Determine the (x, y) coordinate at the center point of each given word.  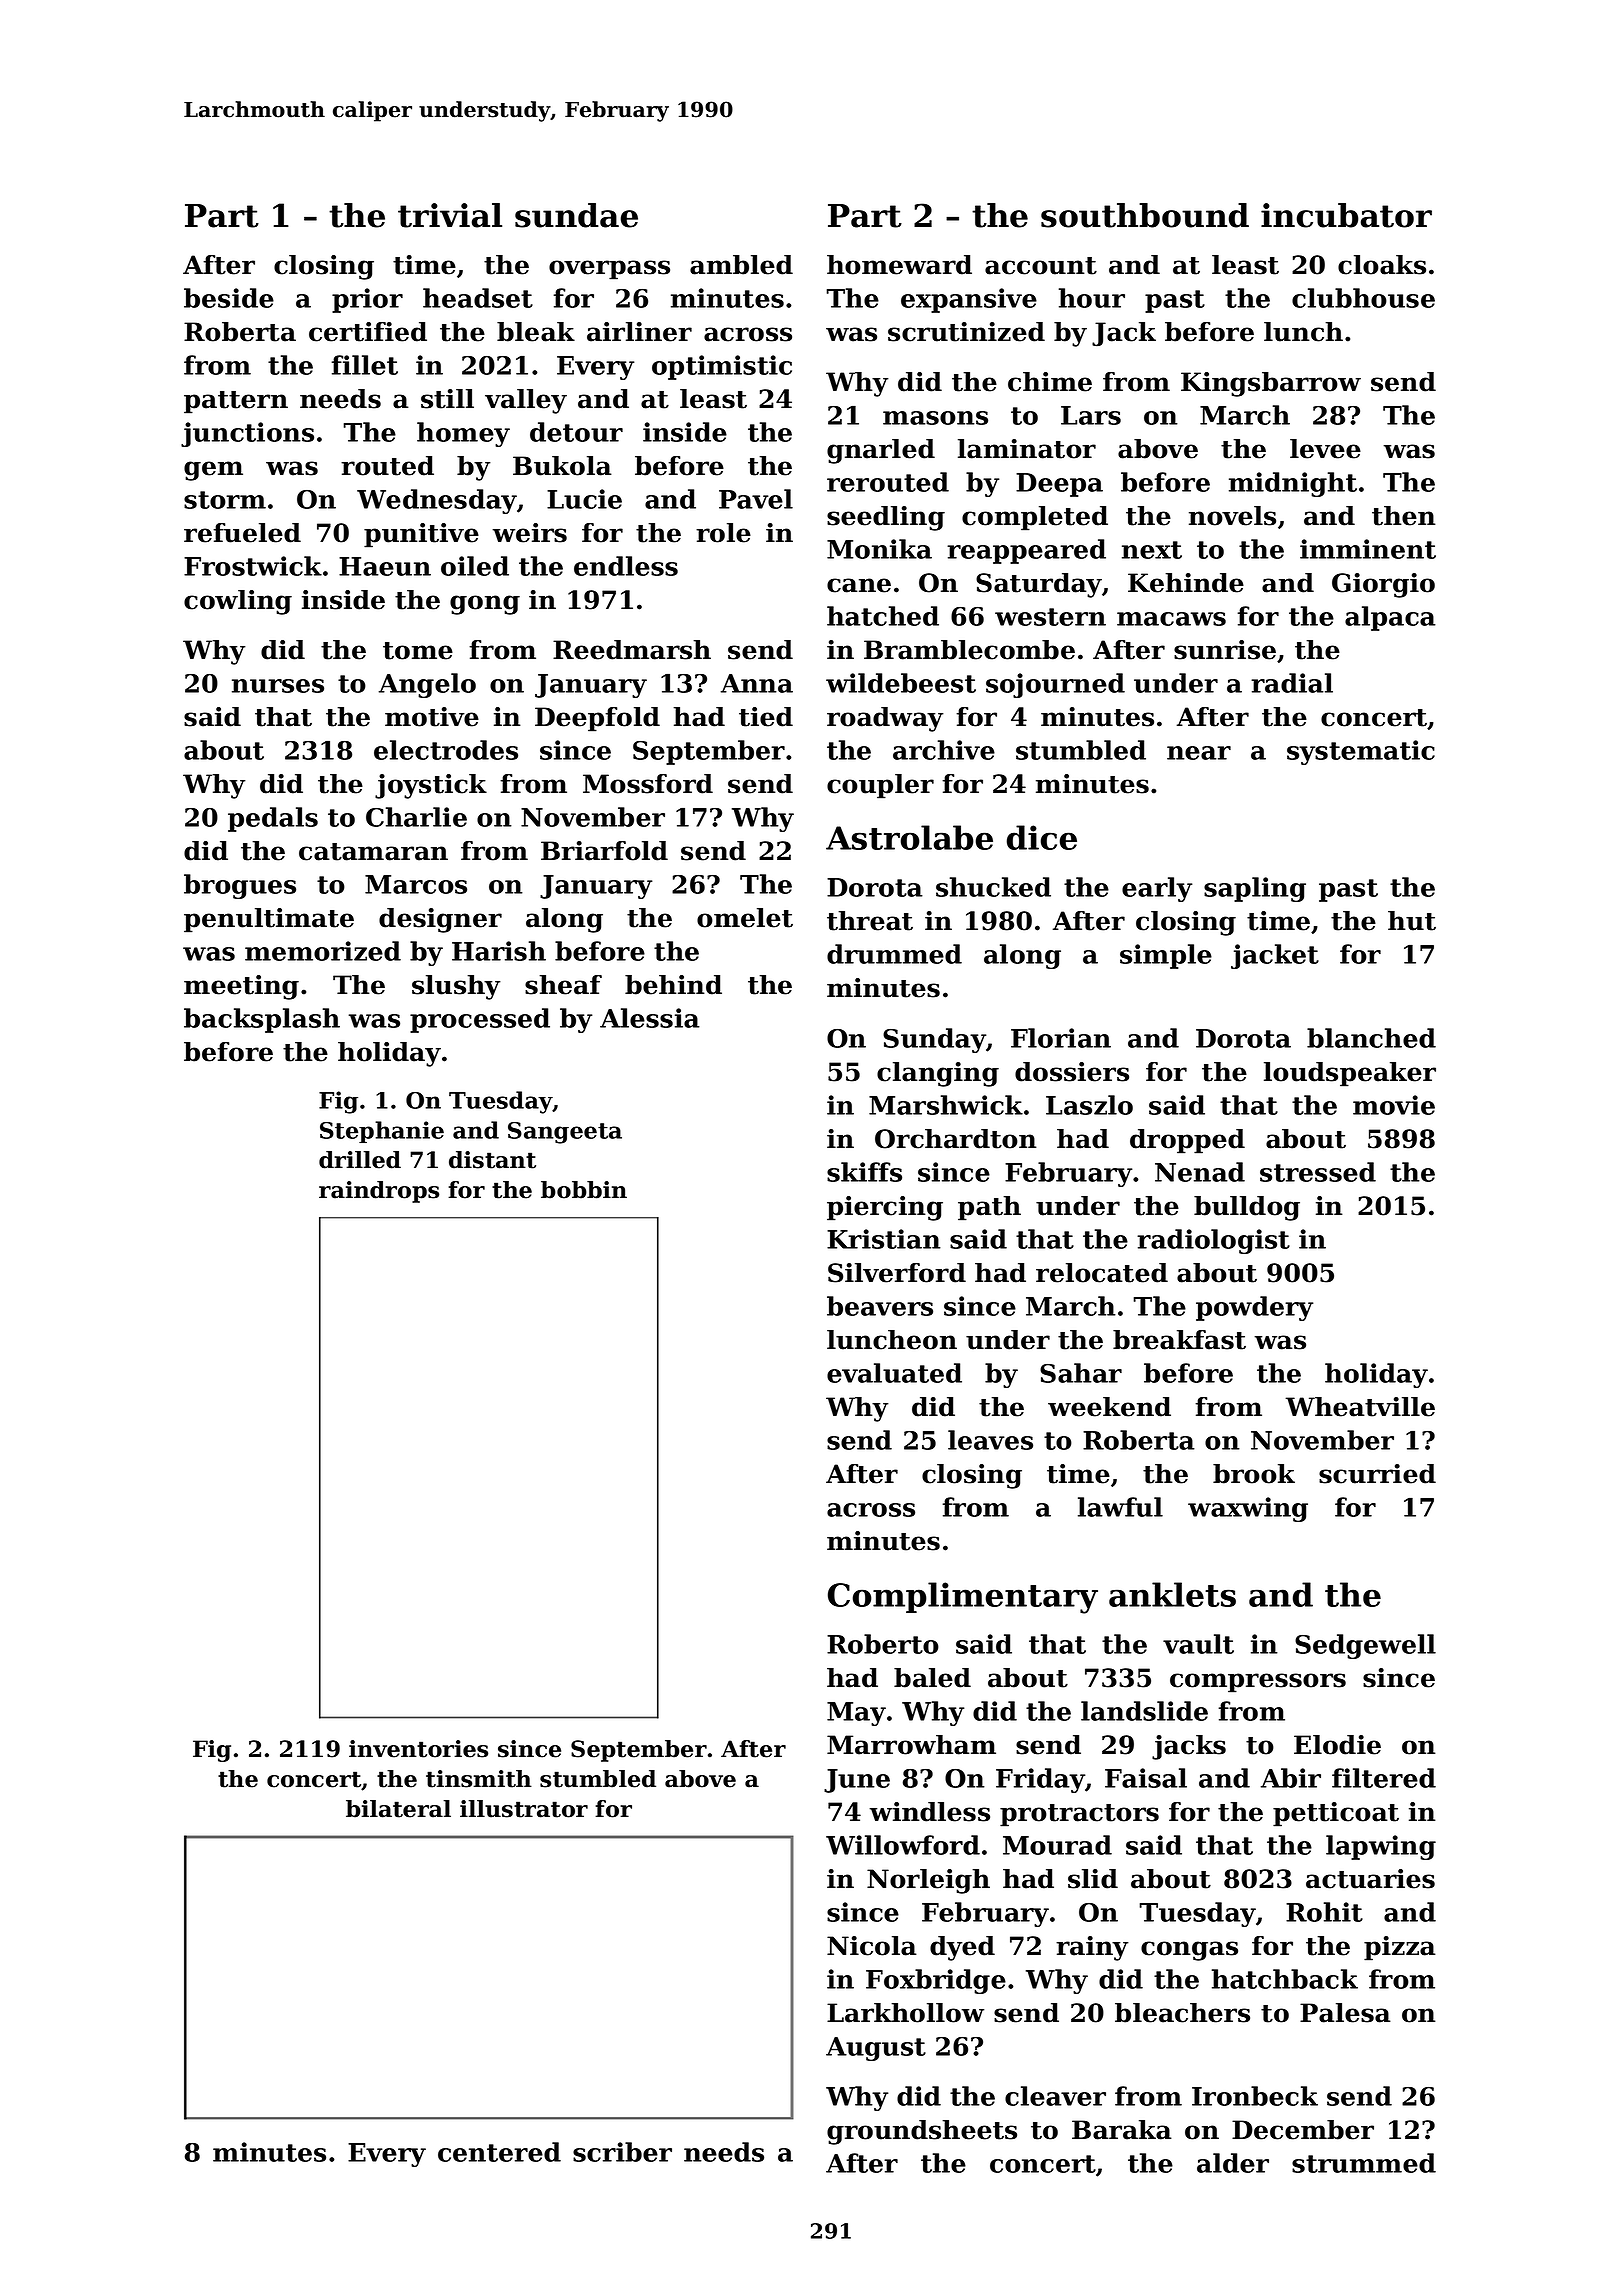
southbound (1145, 215)
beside (229, 298)
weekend (1109, 1407)
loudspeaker (1350, 1074)
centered (499, 2152)
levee (1325, 449)
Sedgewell (1365, 1646)
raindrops (379, 1192)
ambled (741, 265)
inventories (418, 1749)
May (856, 1714)
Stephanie (382, 1132)
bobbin (584, 1190)
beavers (880, 1306)
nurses (278, 686)
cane (859, 585)
